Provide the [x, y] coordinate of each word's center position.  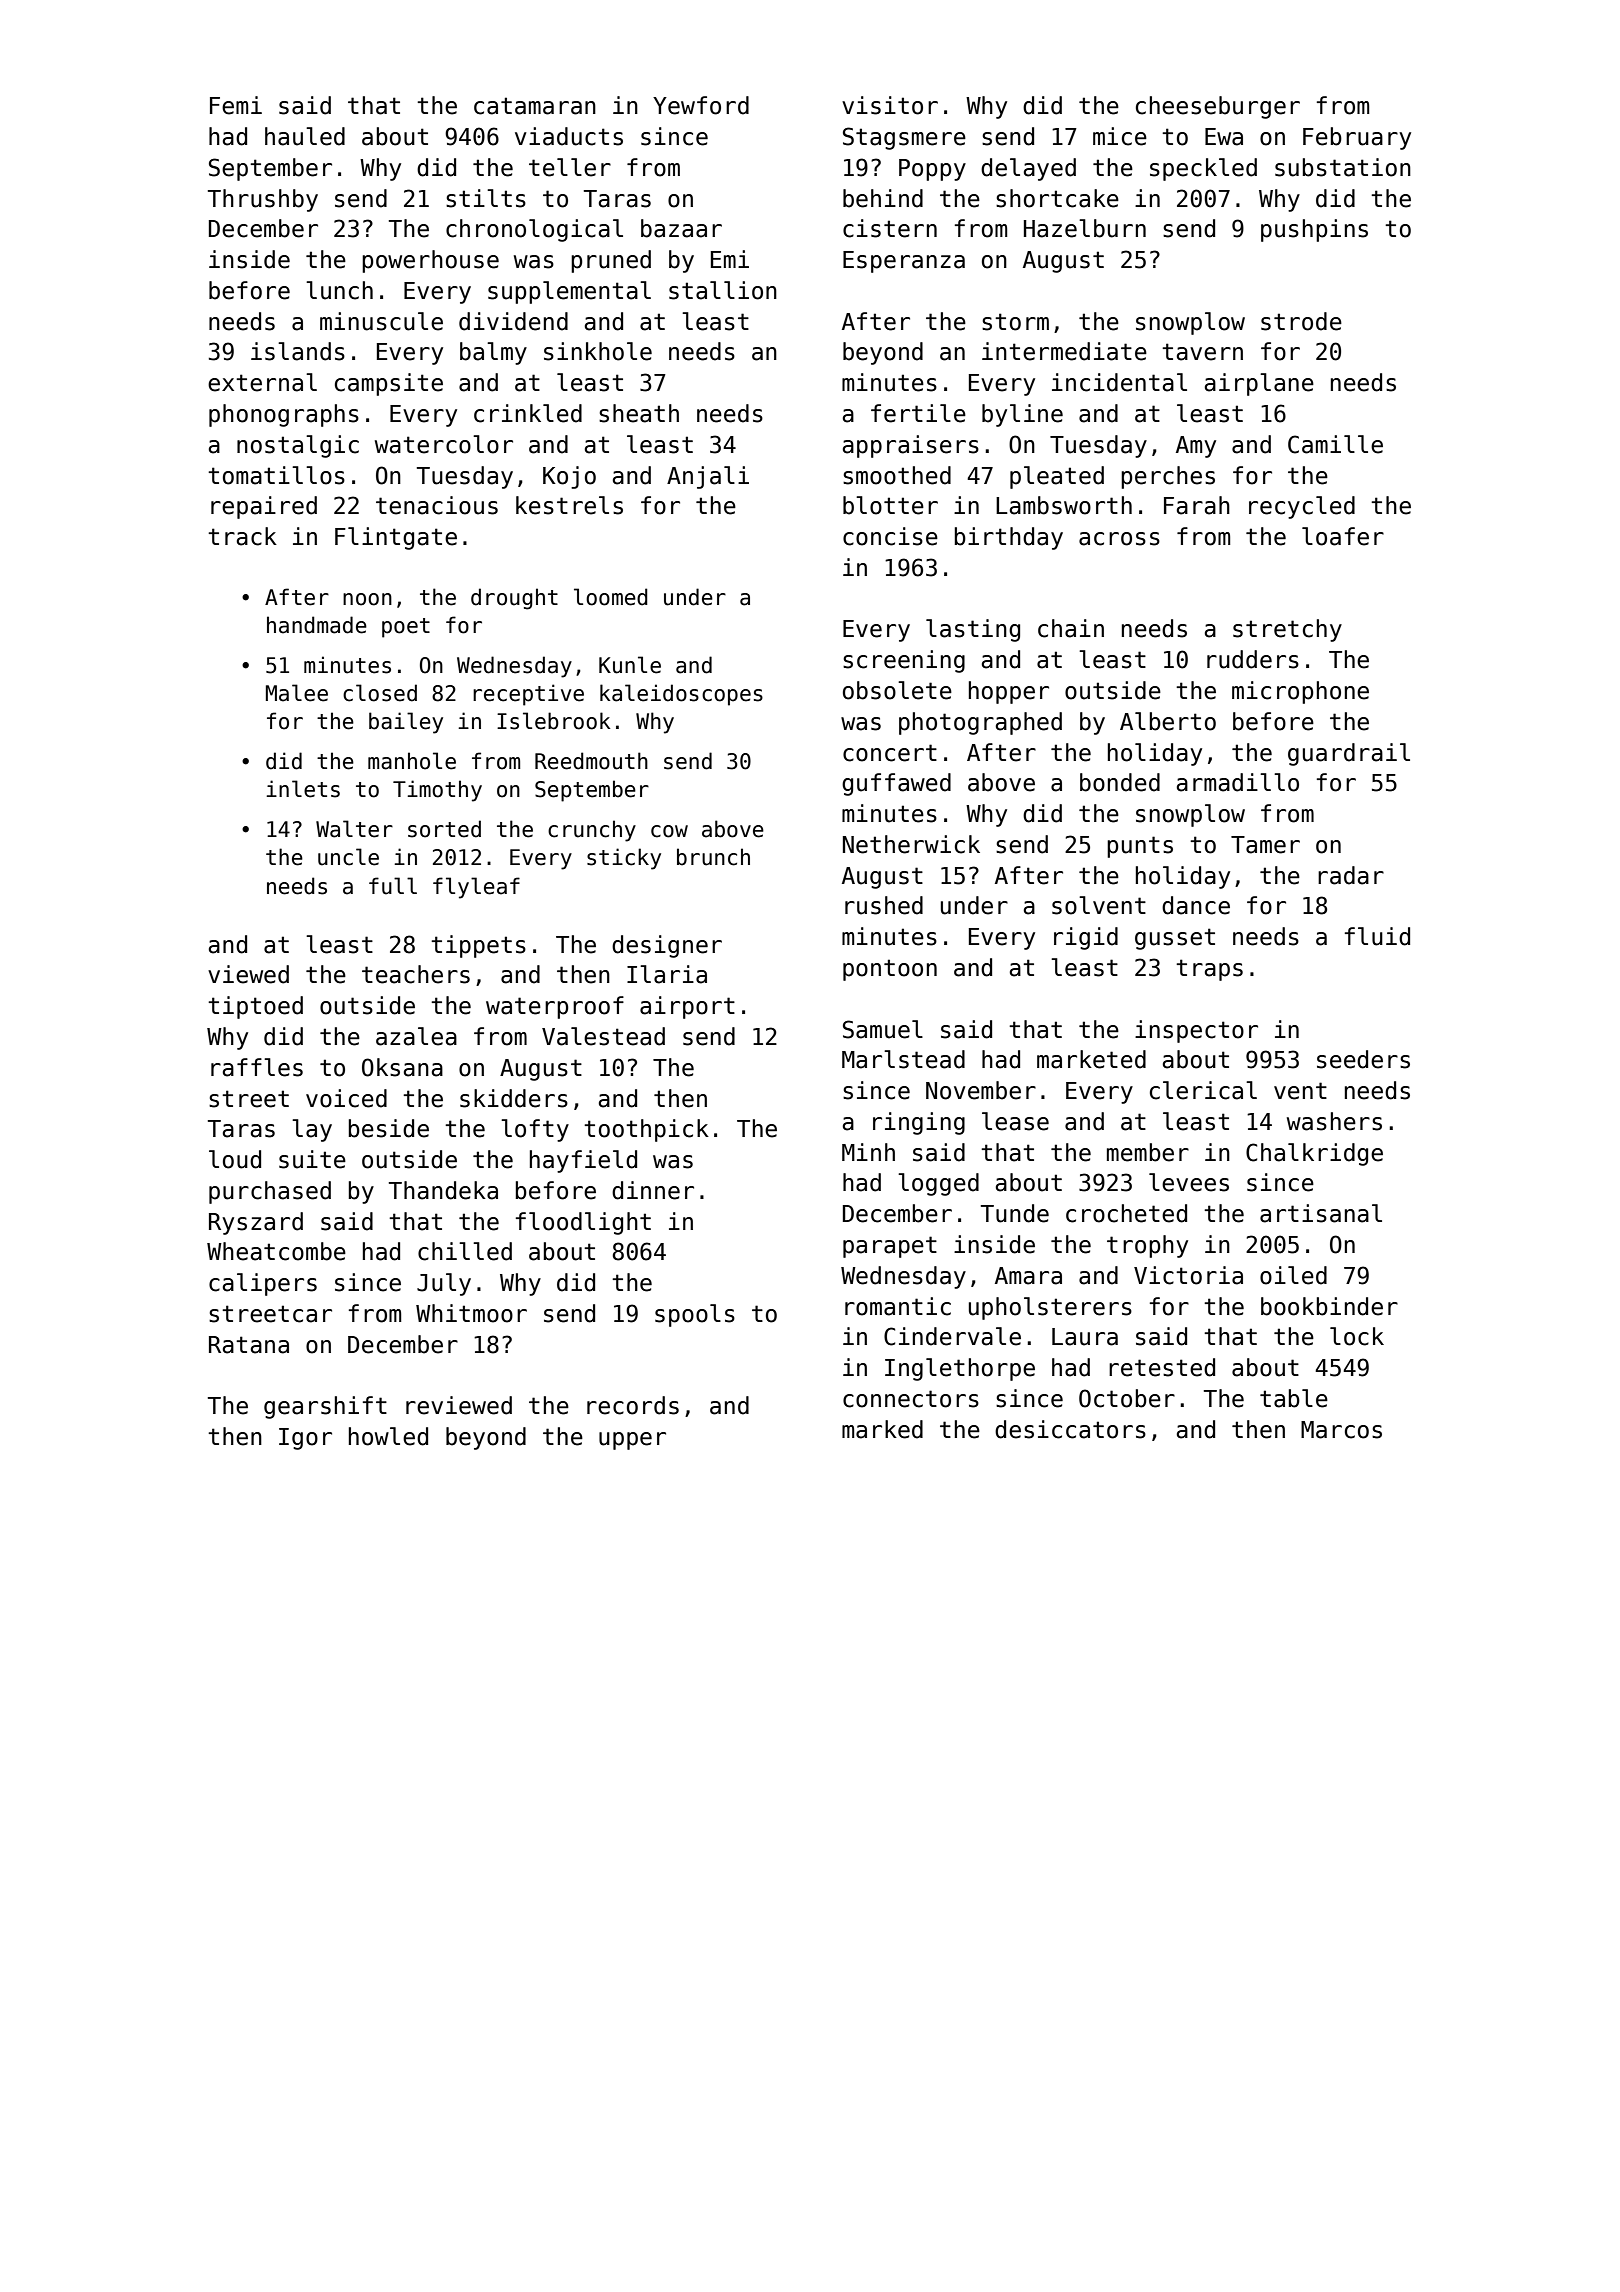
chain [1071, 628]
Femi [236, 105]
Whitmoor [471, 1313]
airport [687, 1007]
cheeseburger [1218, 107]
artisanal [1321, 1213]
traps [1209, 970]
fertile [918, 413]
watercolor [444, 444]
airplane [1259, 384]
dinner [653, 1190]
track [242, 536]
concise [890, 536]
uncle [348, 857]
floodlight [583, 1223]
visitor [890, 105]
